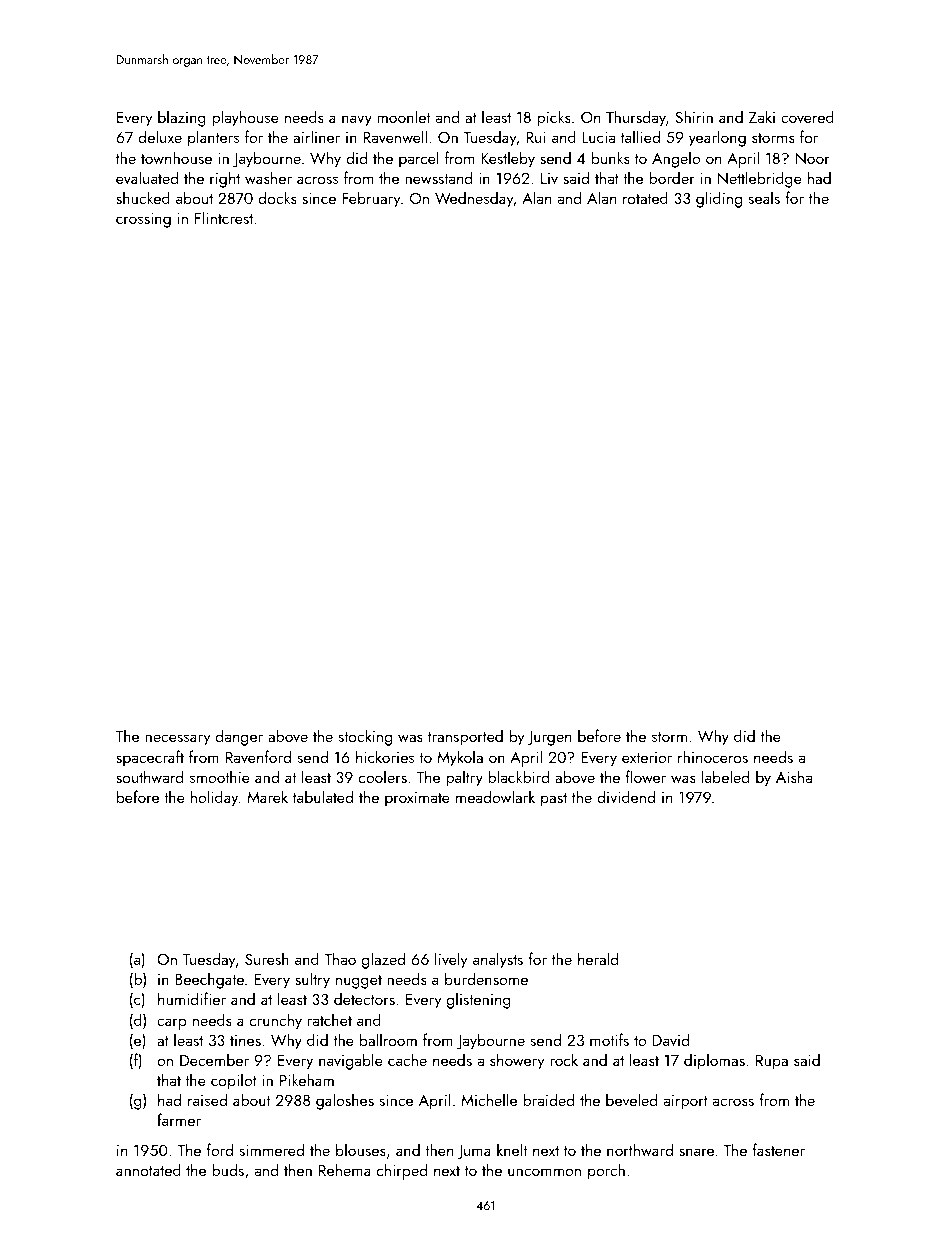 The width and height of the page is (952, 1233). What do you see at coordinates (713, 756) in the page?
I see `rhinoceros` at bounding box center [713, 756].
